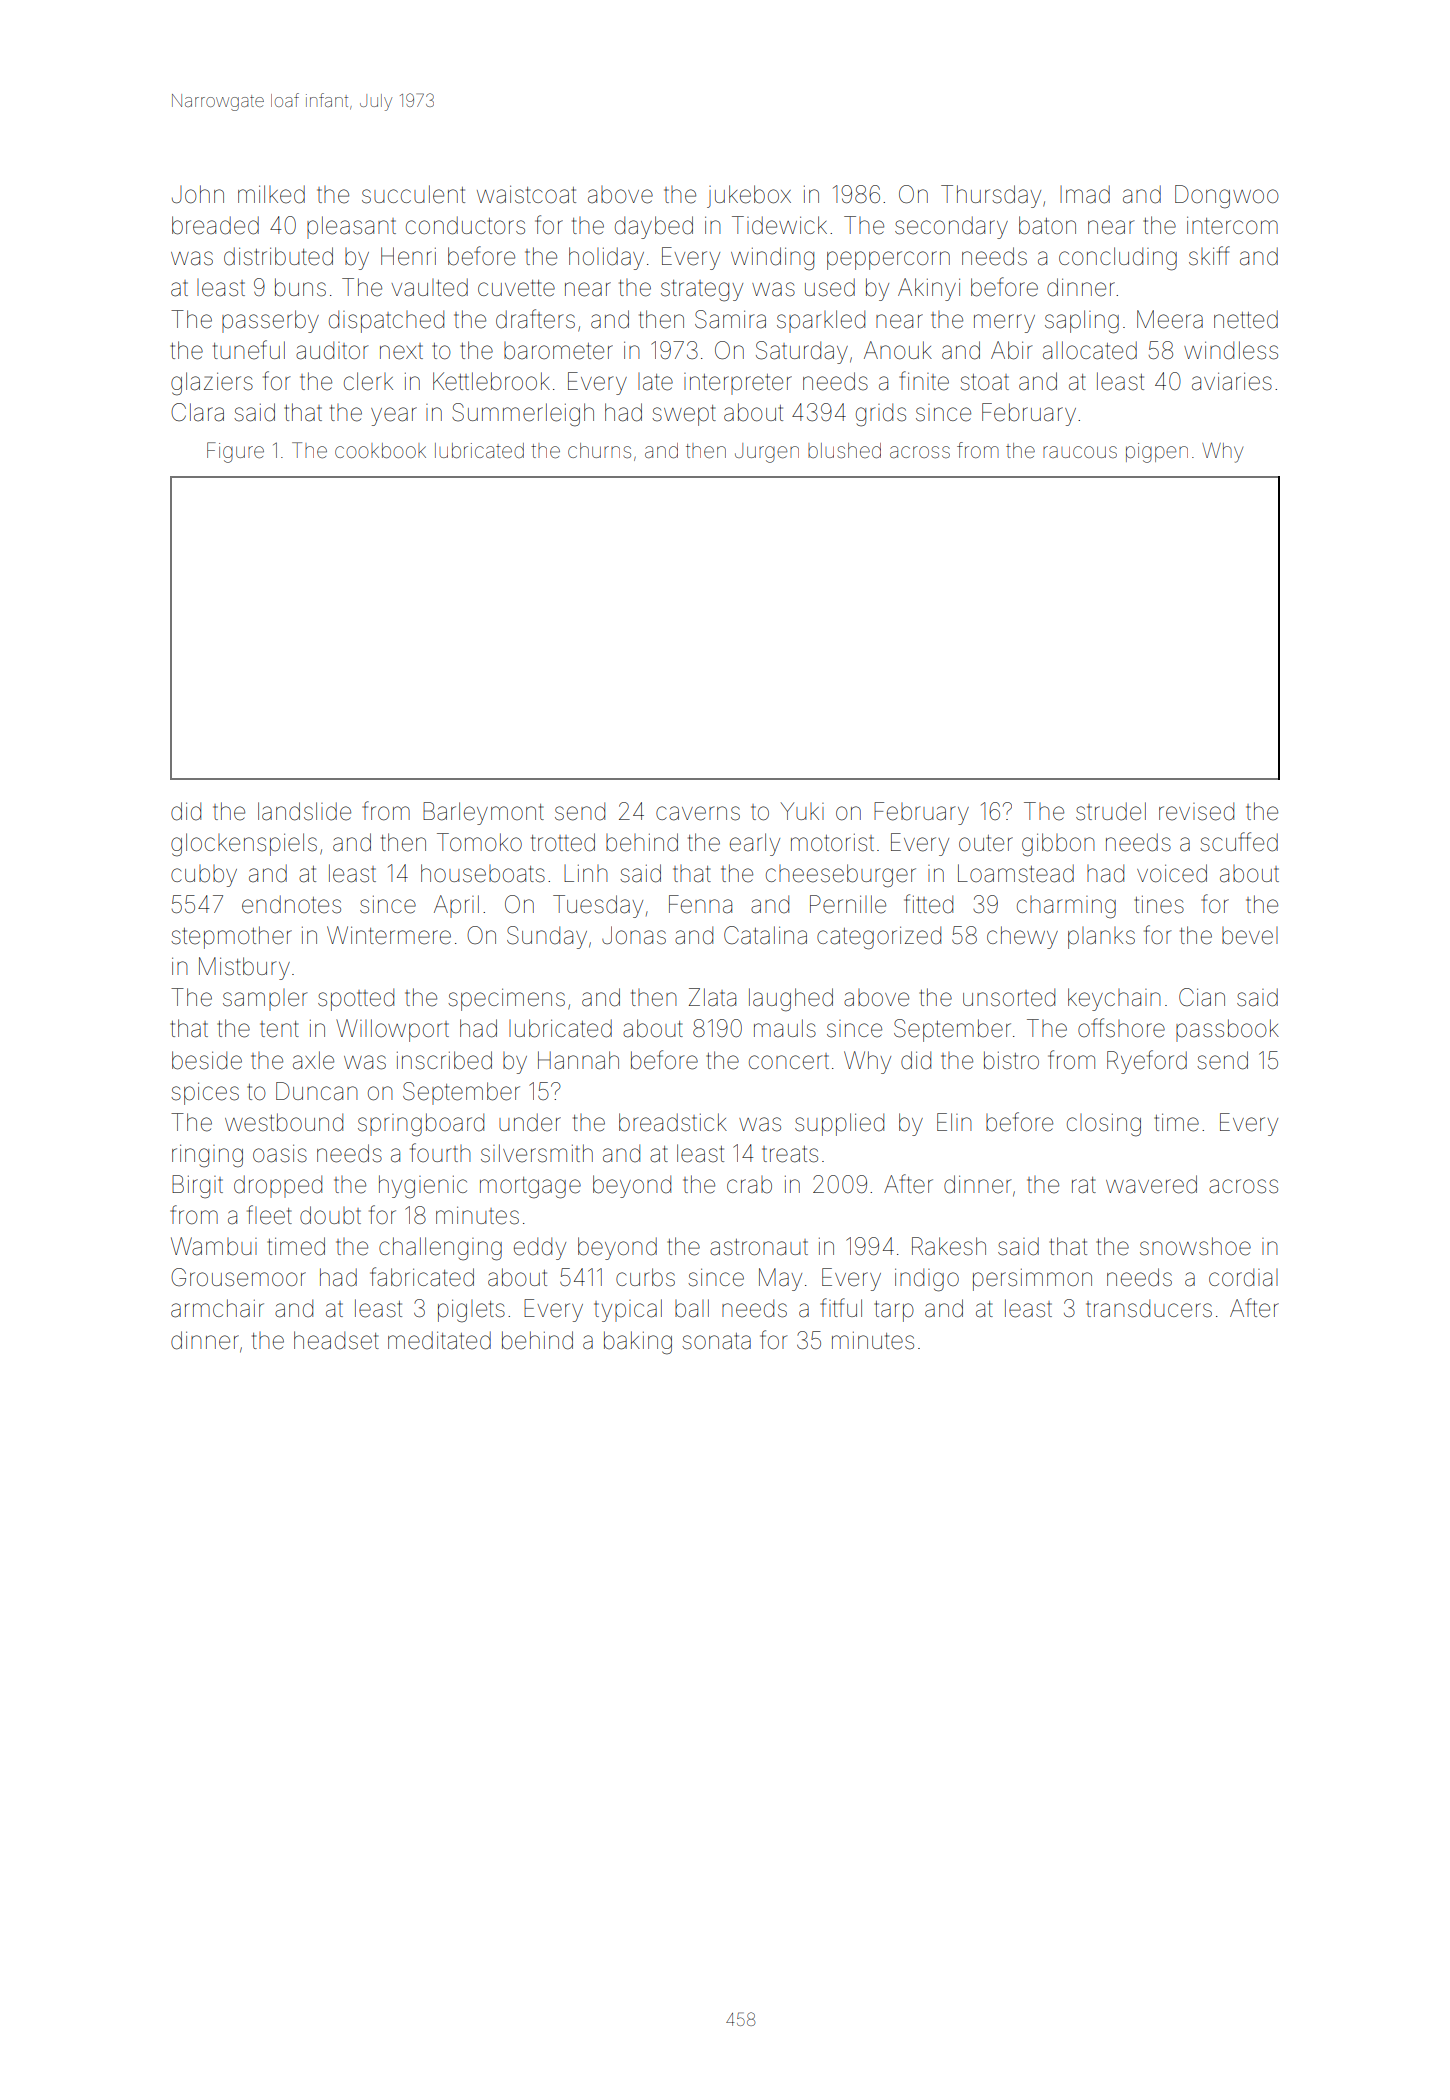 The image size is (1450, 2100). What do you see at coordinates (429, 287) in the screenshot?
I see `vaulted` at bounding box center [429, 287].
